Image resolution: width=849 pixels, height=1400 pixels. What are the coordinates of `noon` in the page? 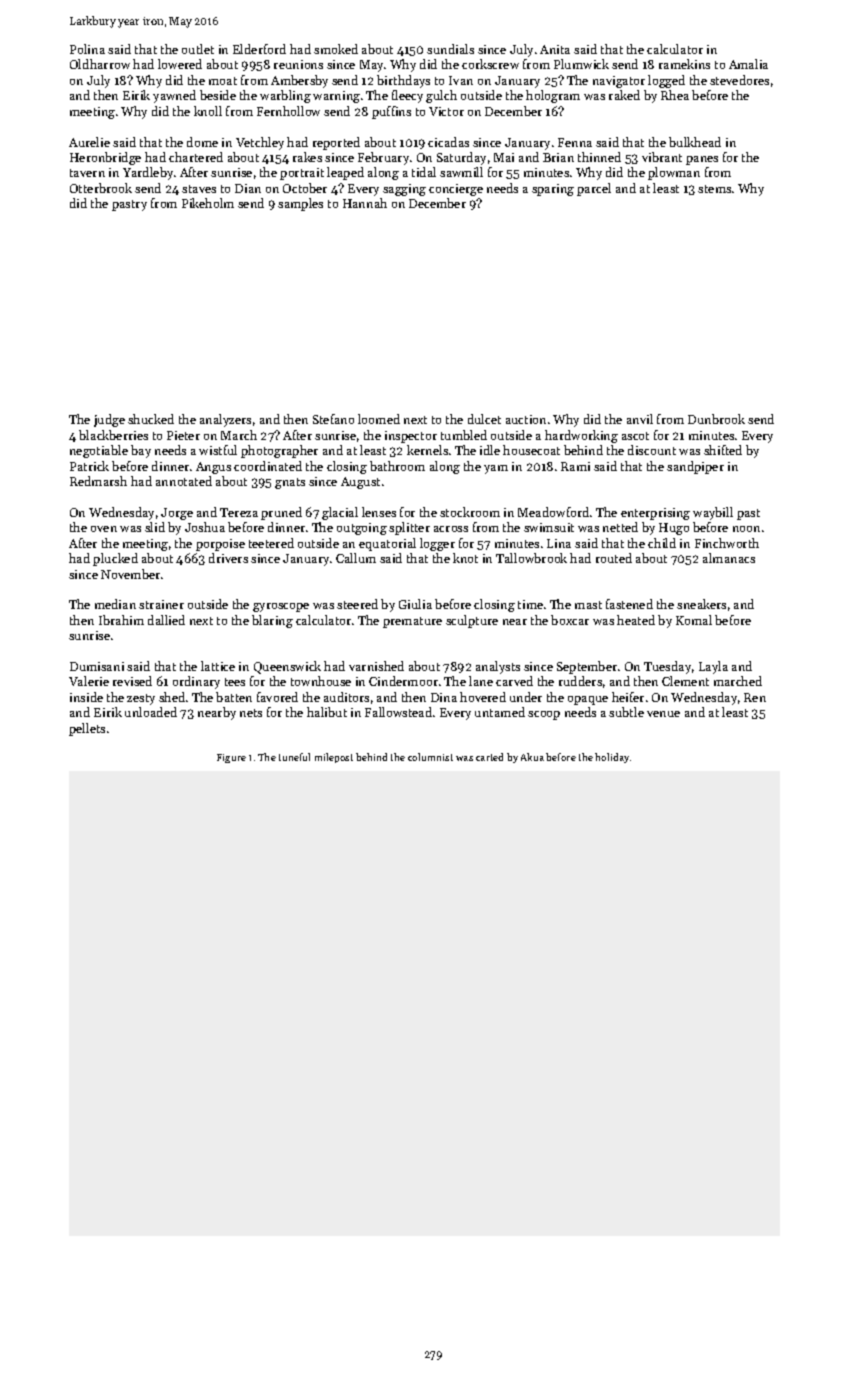 It's located at (746, 529).
